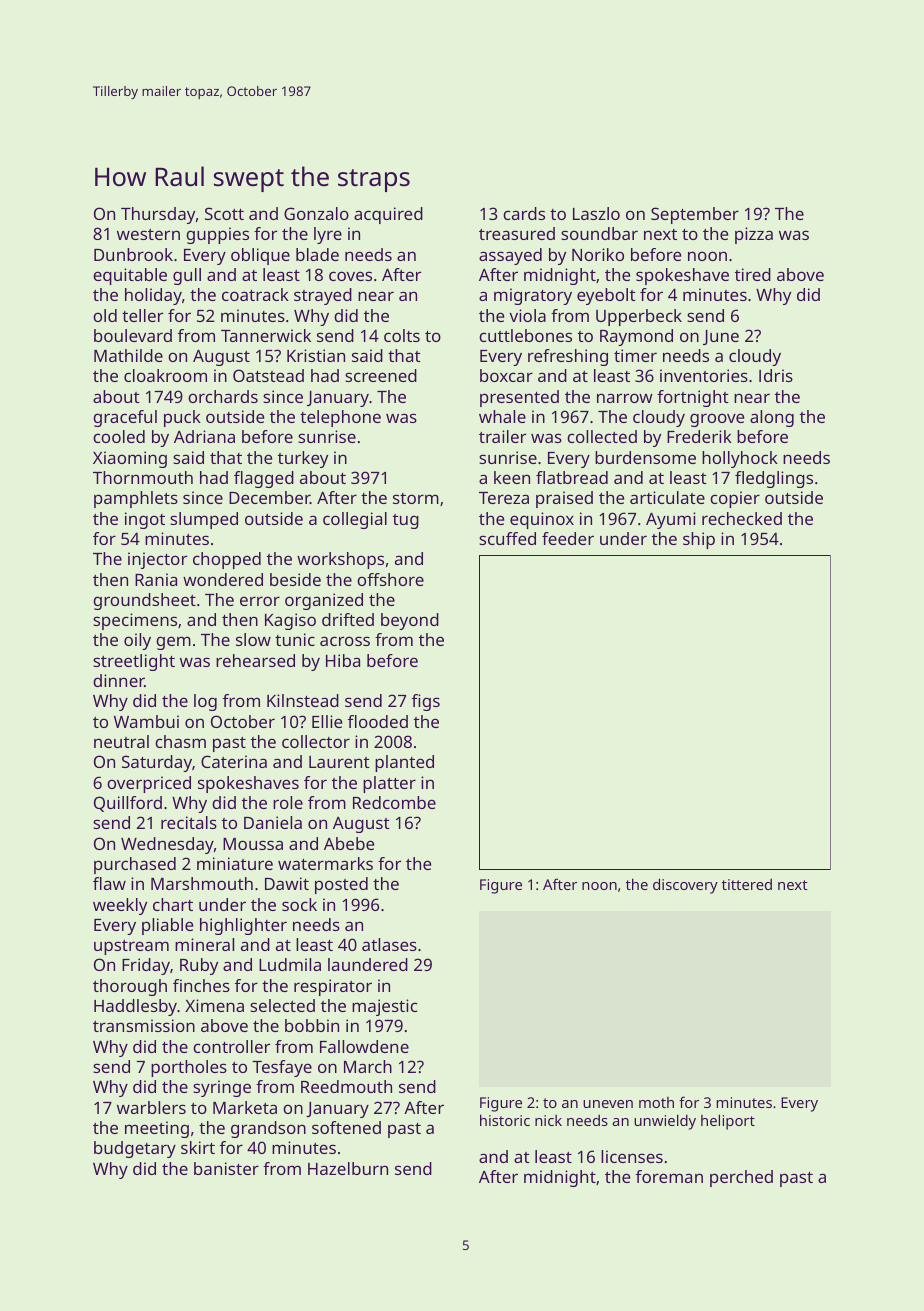 The width and height of the page is (924, 1311). Describe the element at coordinates (350, 276) in the page. I see `coves` at that location.
